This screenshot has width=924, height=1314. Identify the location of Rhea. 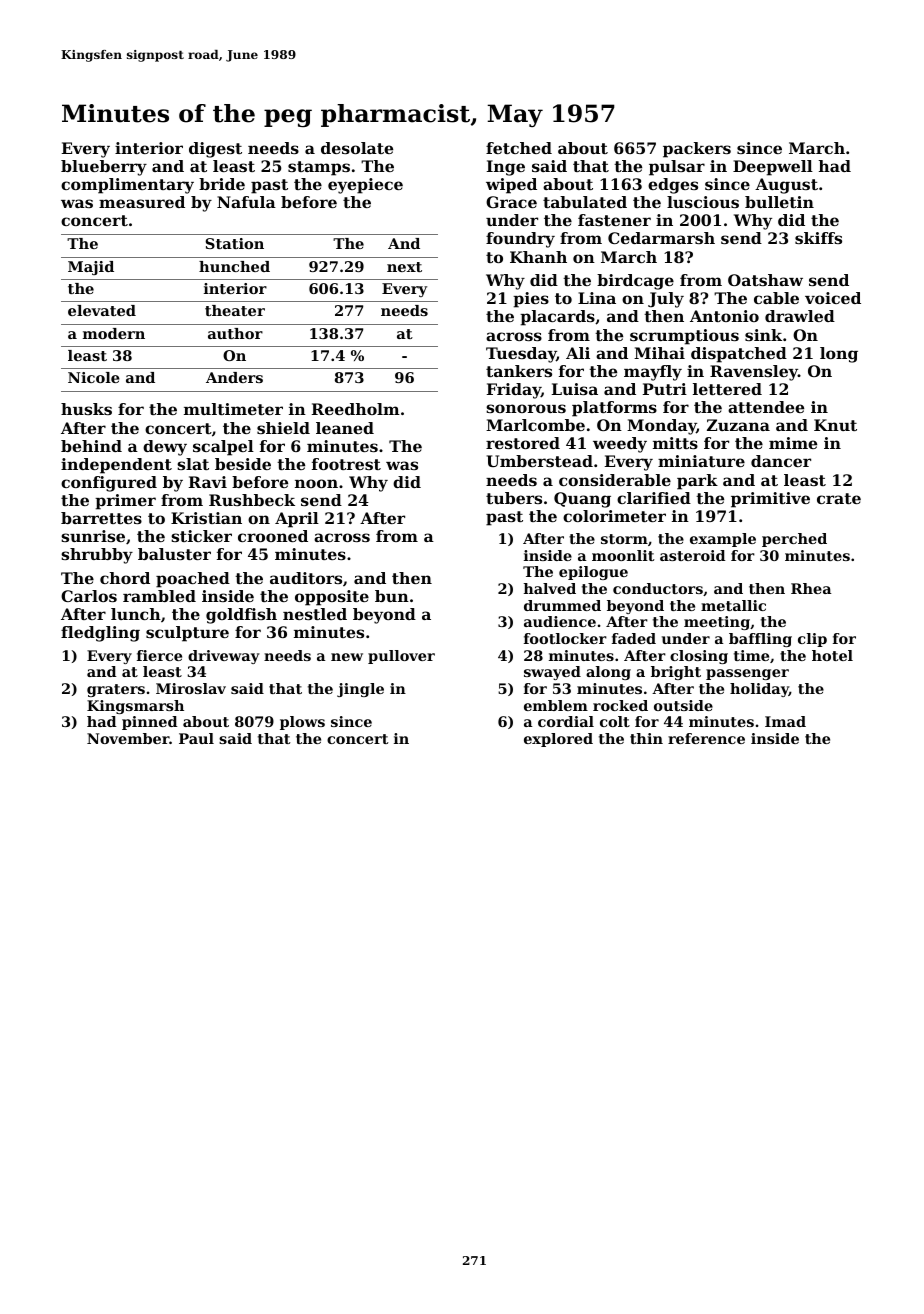
(811, 588).
